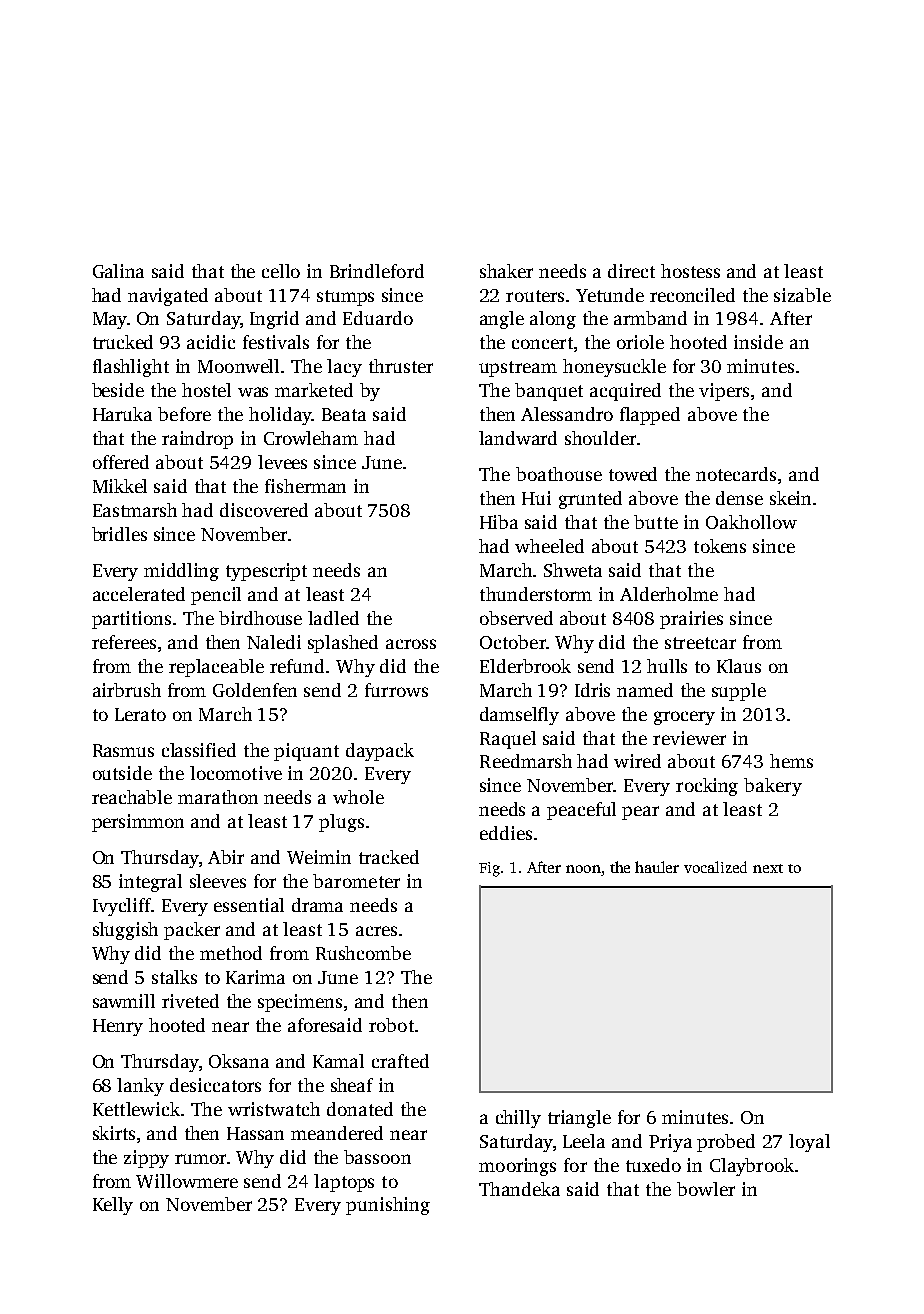  Describe the element at coordinates (690, 271) in the screenshot. I see `hostess` at that location.
